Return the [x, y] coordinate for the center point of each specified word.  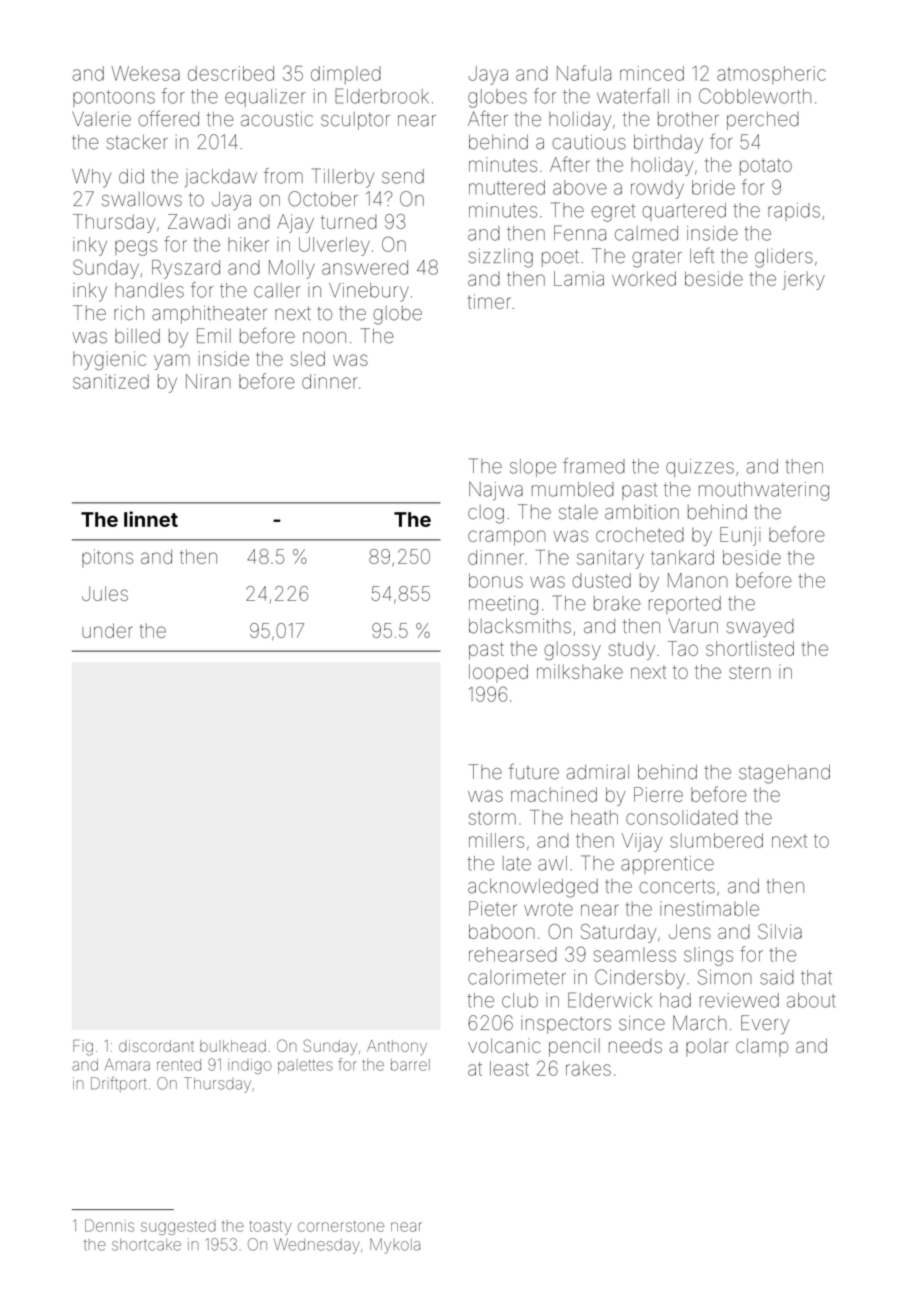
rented [179, 1065]
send [403, 176]
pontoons [114, 98]
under [107, 630]
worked [644, 278]
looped [498, 673]
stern [750, 672]
